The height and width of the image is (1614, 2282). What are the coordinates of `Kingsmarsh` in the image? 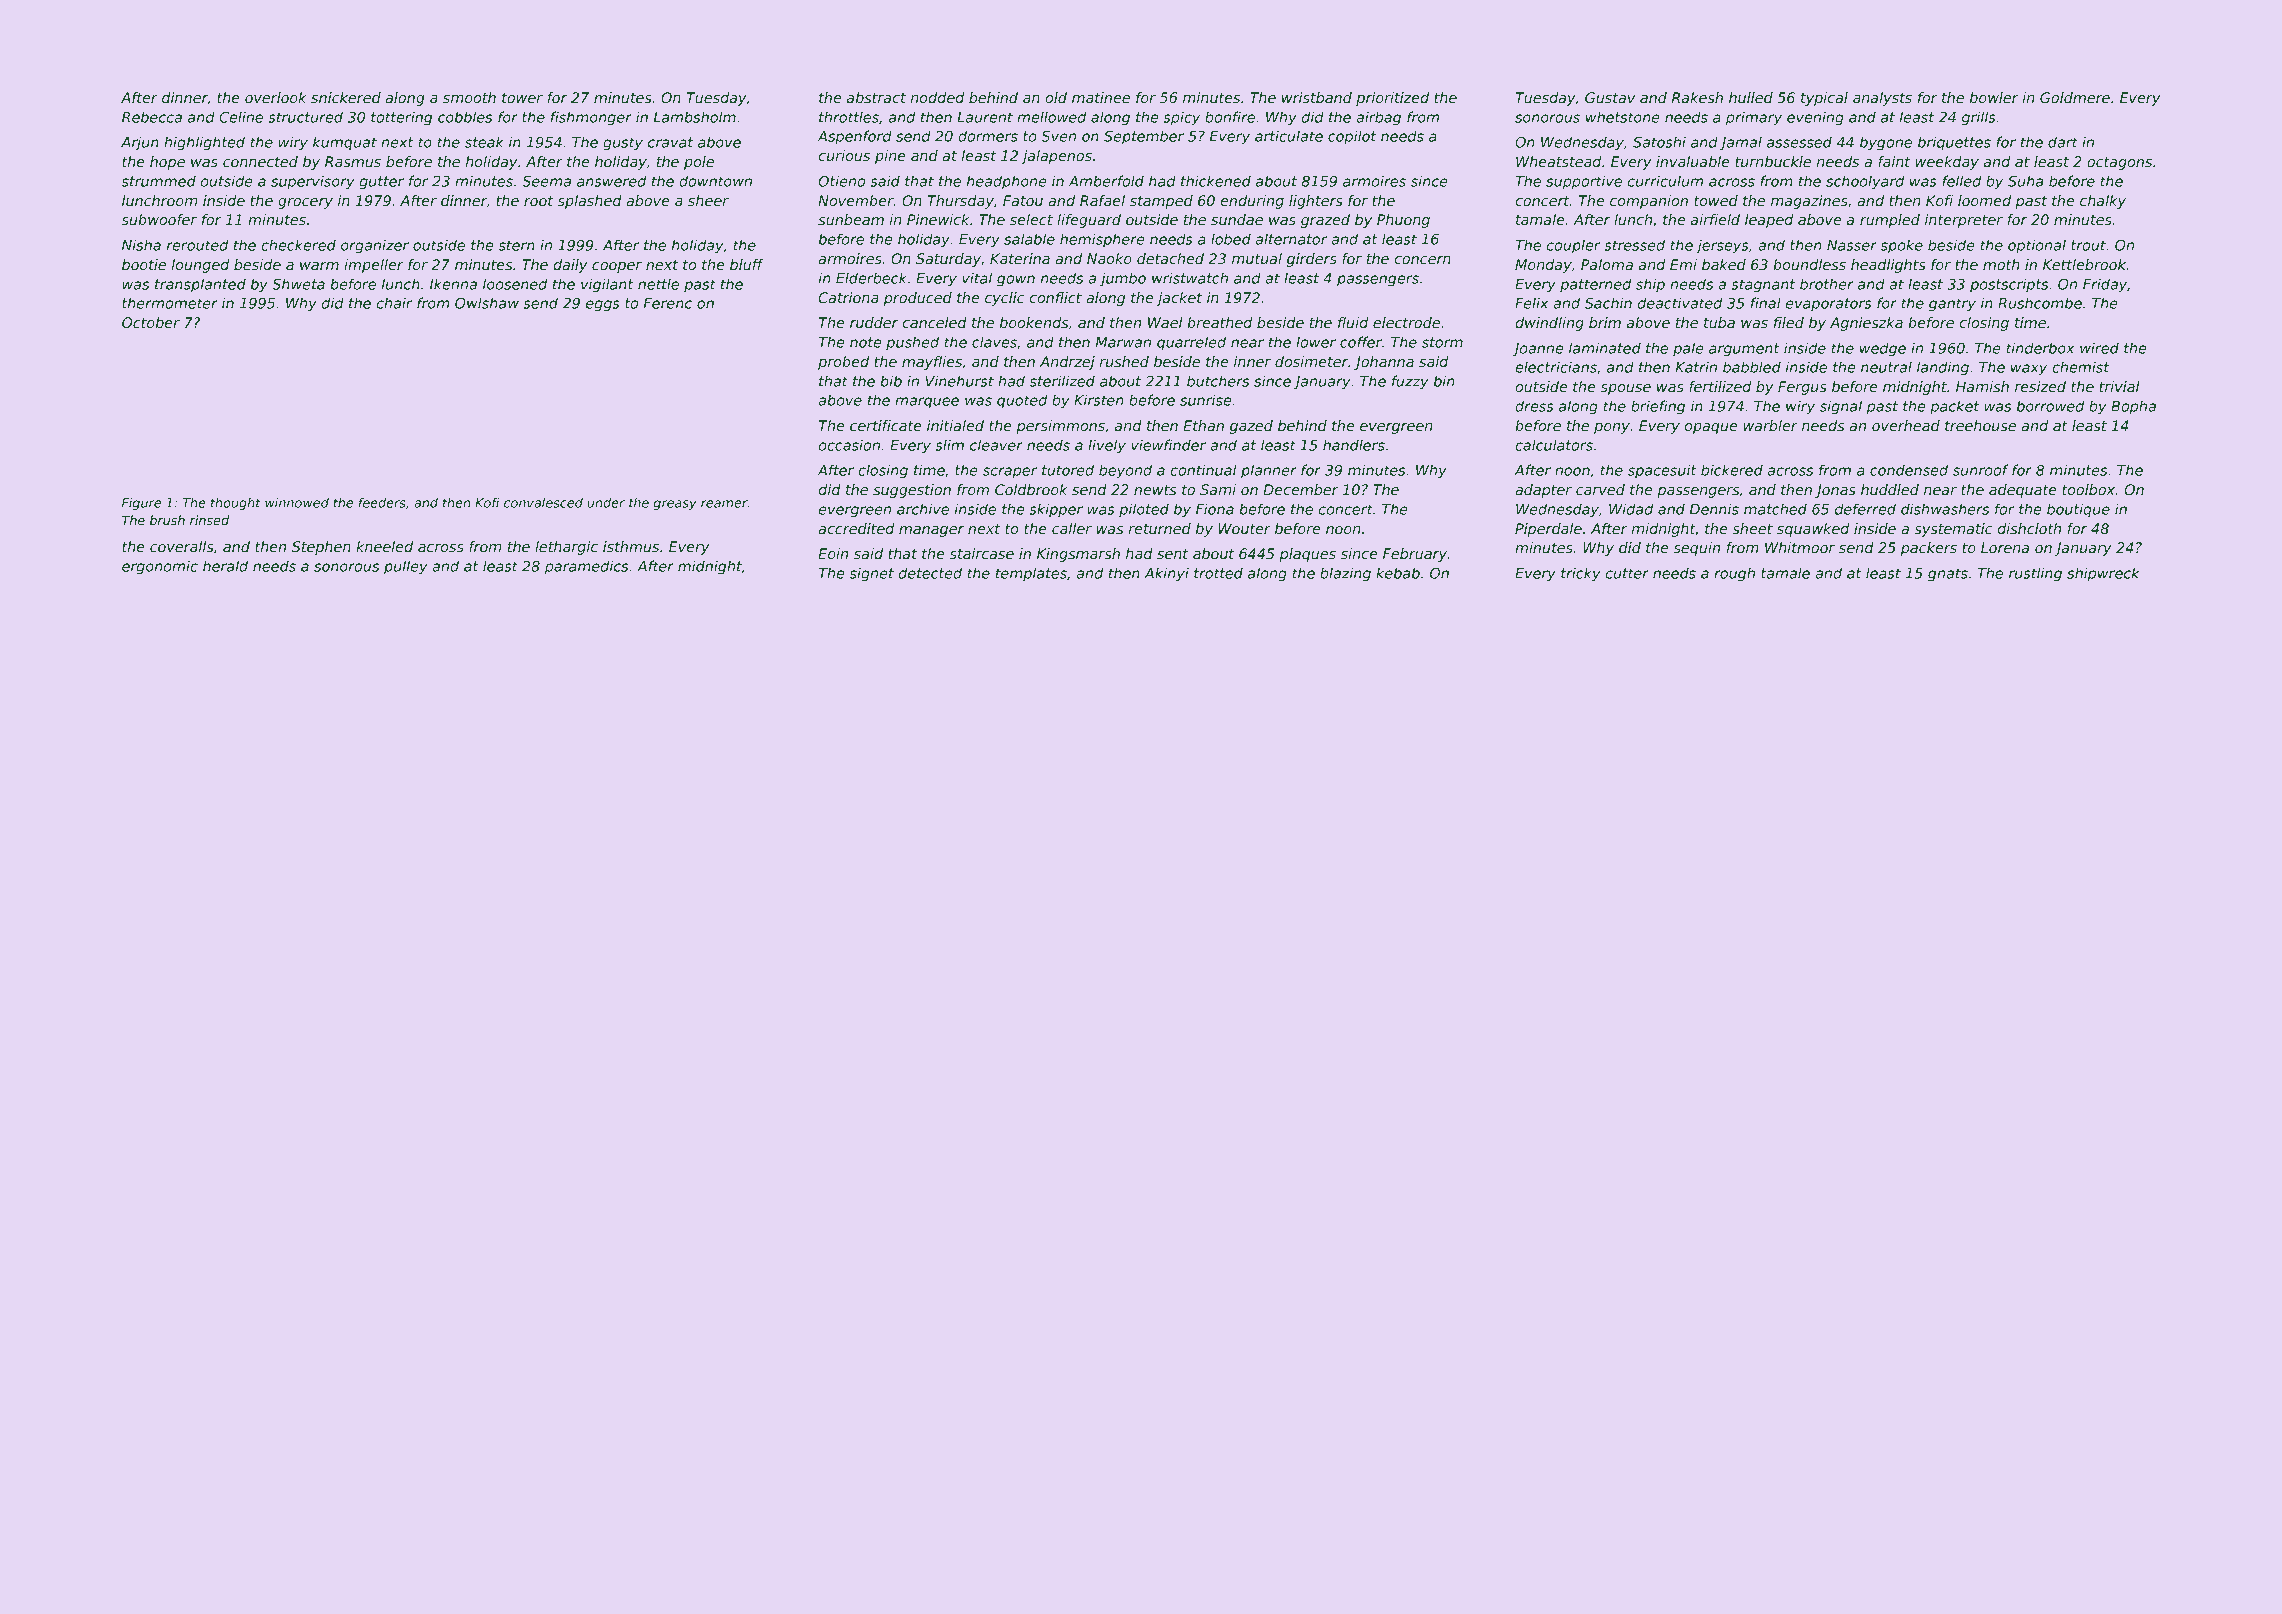 It's located at (1078, 555).
